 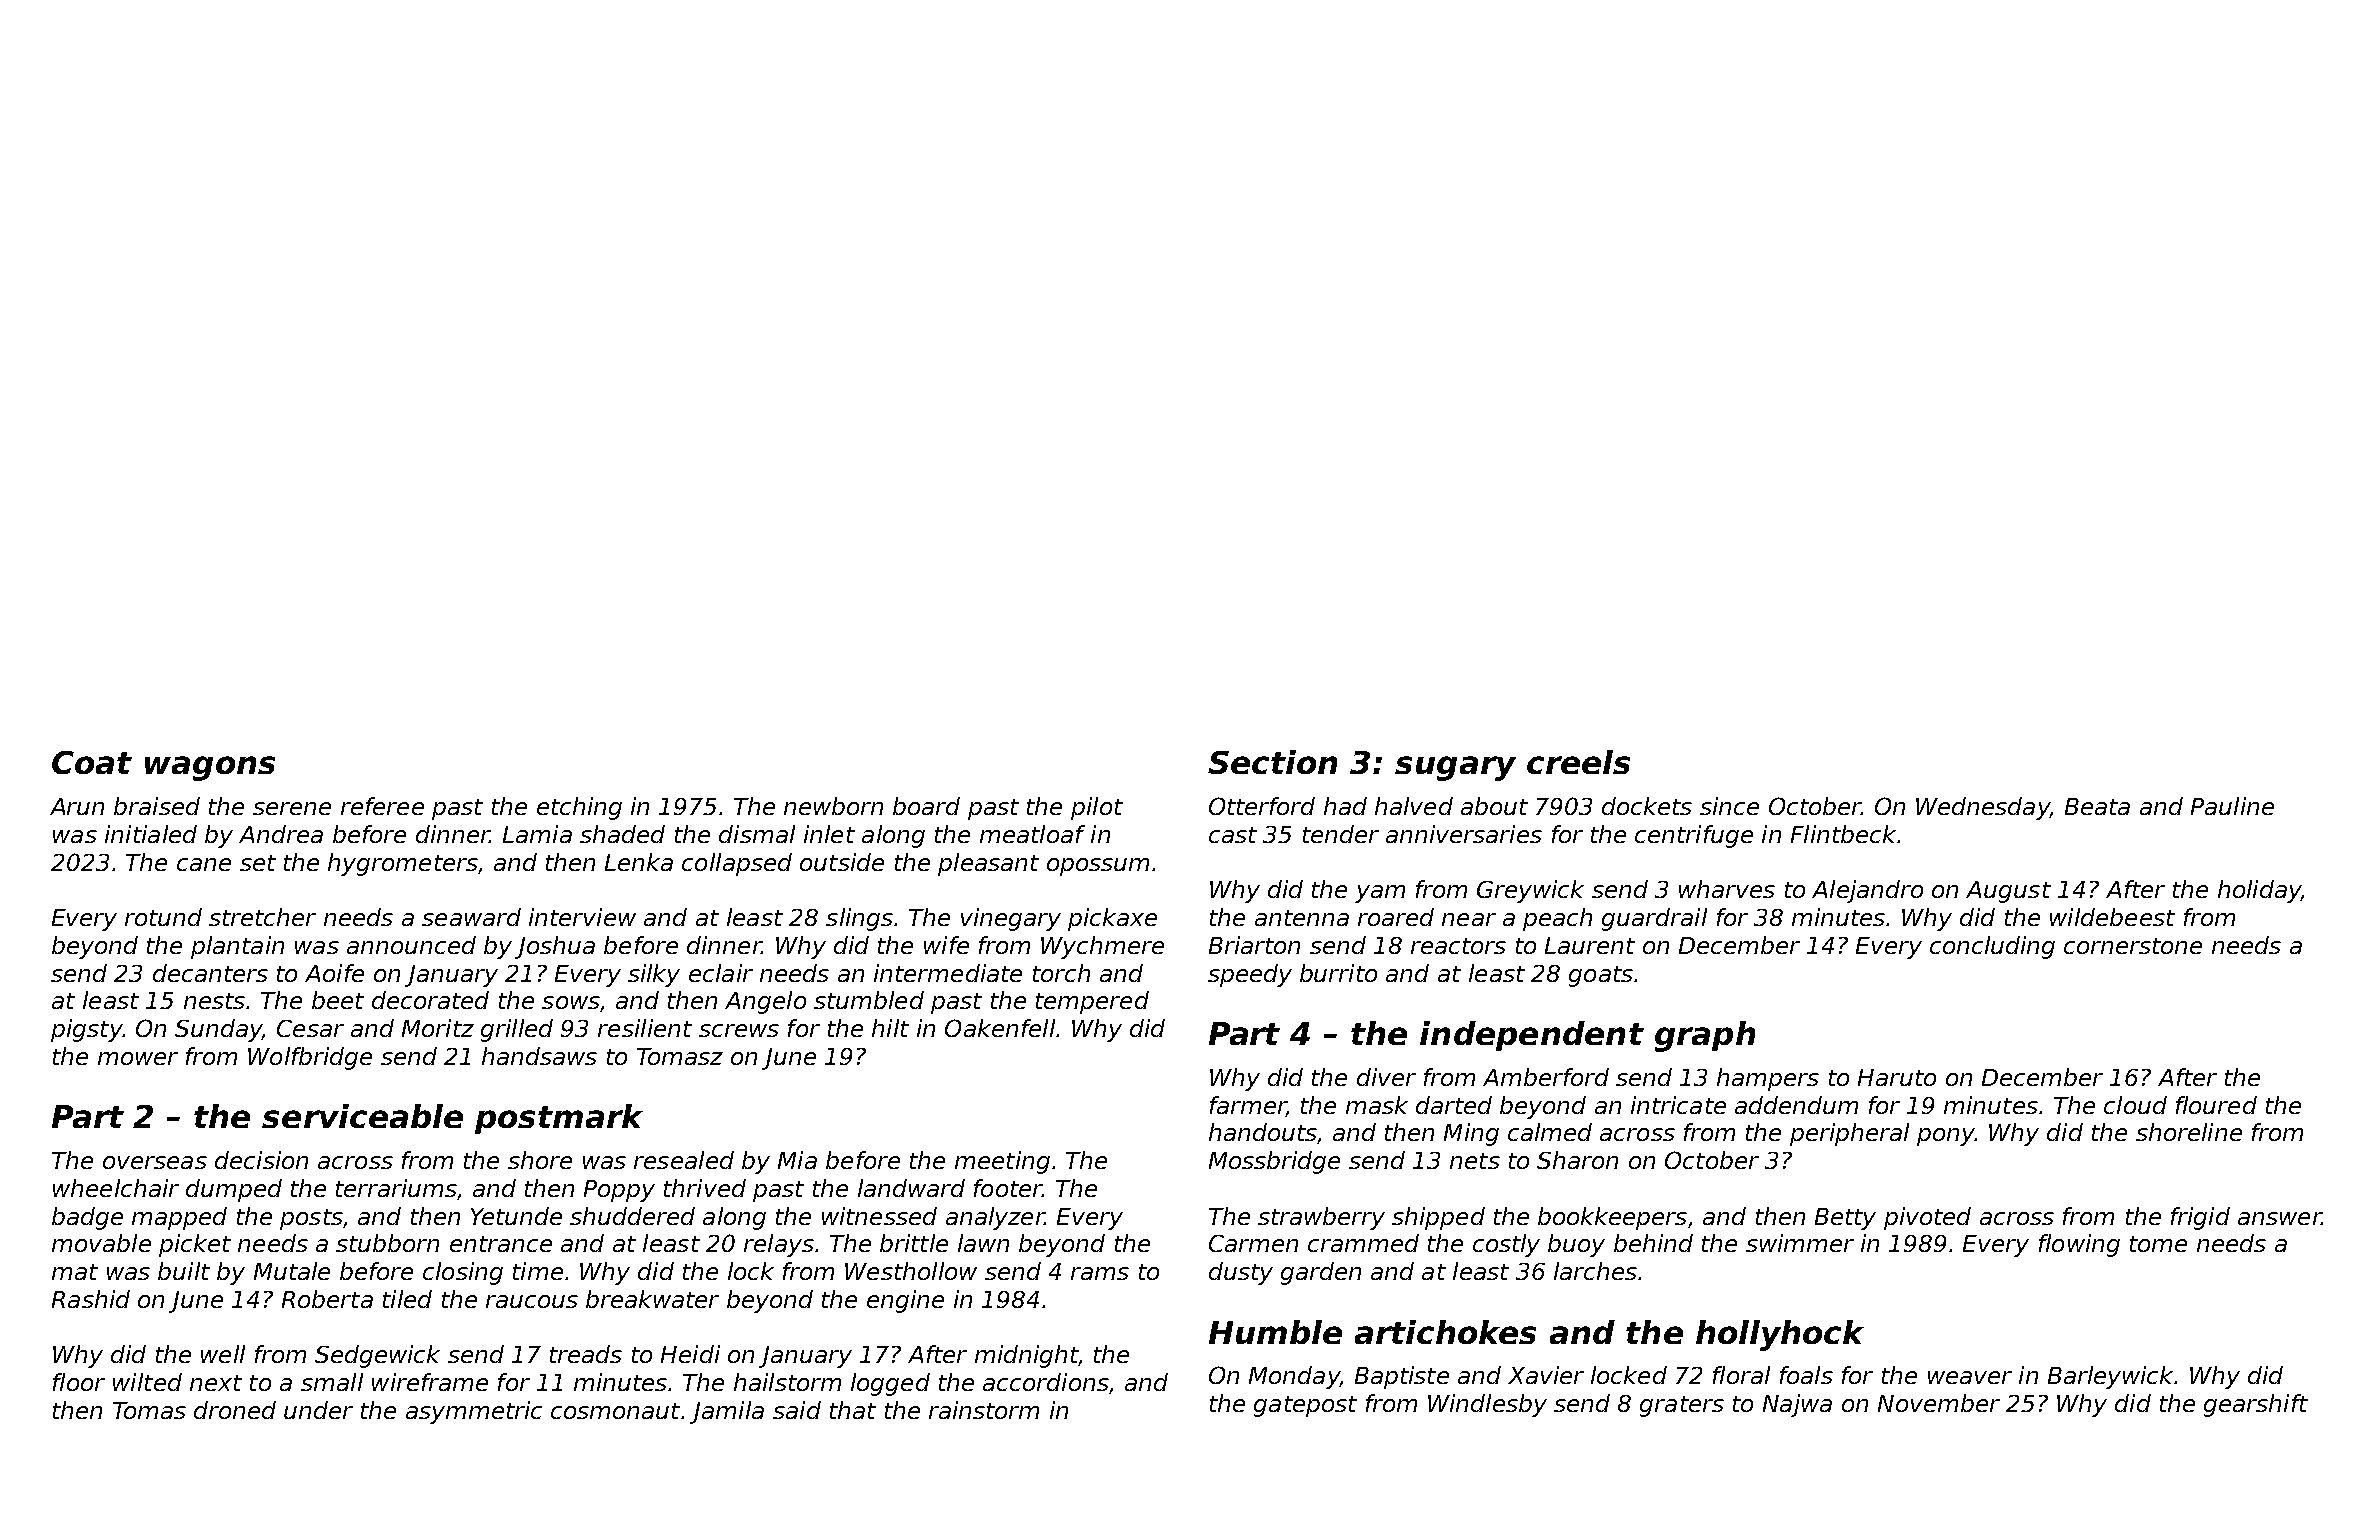 What do you see at coordinates (210, 768) in the image?
I see `wagons` at bounding box center [210, 768].
